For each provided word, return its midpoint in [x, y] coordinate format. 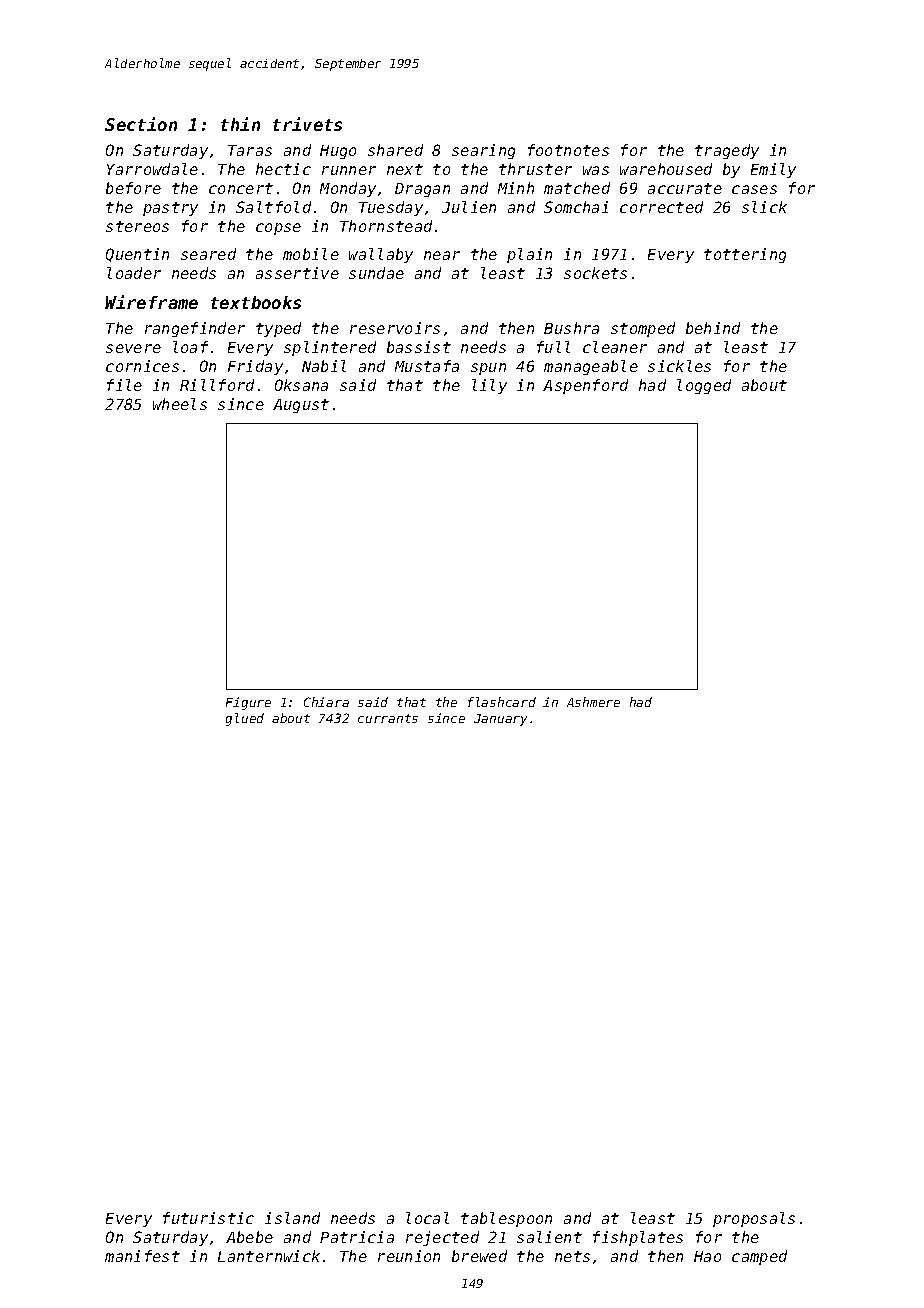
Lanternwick [269, 1256]
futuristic [208, 1218]
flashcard [502, 702]
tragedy [727, 151]
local [427, 1218]
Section [141, 124]
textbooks [256, 302]
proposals [754, 1219]
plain [529, 255]
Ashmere [593, 702]
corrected [661, 207]
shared [395, 150]
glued [245, 719]
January [500, 720]
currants [388, 718]
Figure [248, 703]
